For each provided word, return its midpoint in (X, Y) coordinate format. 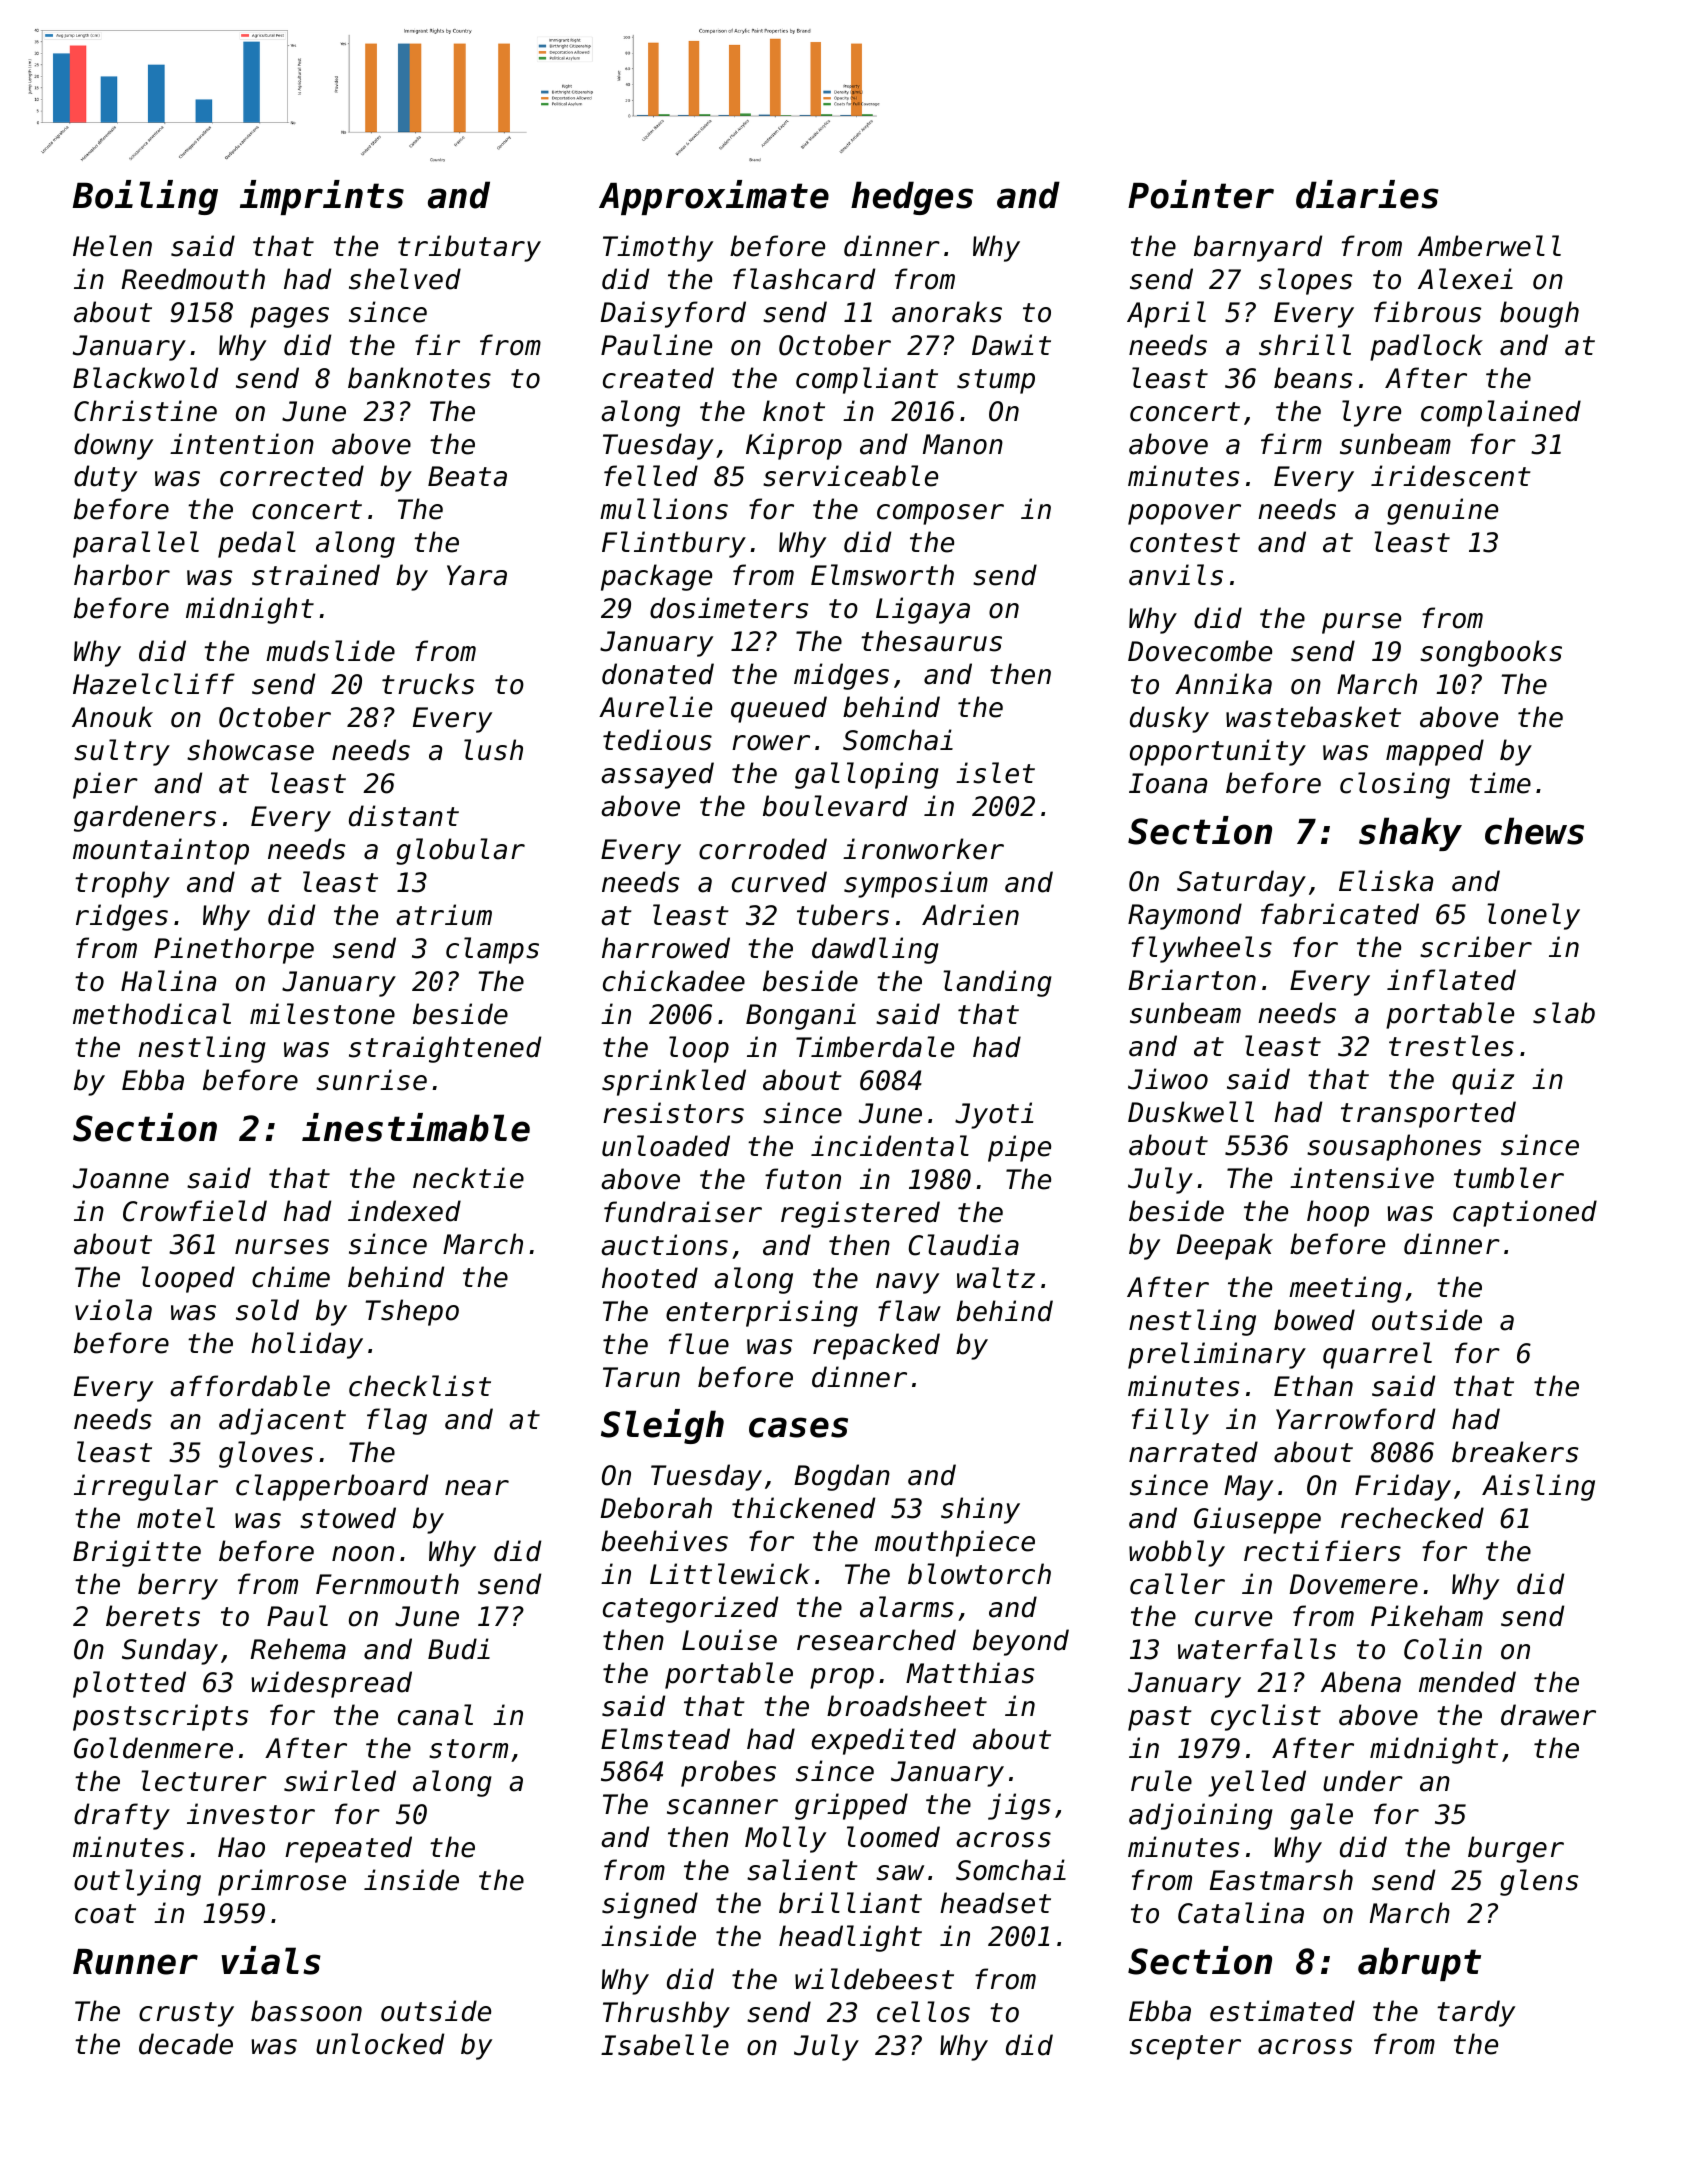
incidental (890, 1146)
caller (1177, 1584)
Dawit (1011, 345)
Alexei (1465, 279)
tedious (657, 740)
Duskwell (1191, 1112)
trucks (428, 684)
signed (650, 1905)
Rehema (298, 1649)
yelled (1257, 1783)
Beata (467, 476)
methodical (152, 1014)
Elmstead (665, 1739)
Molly (785, 1839)
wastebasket (1313, 717)
